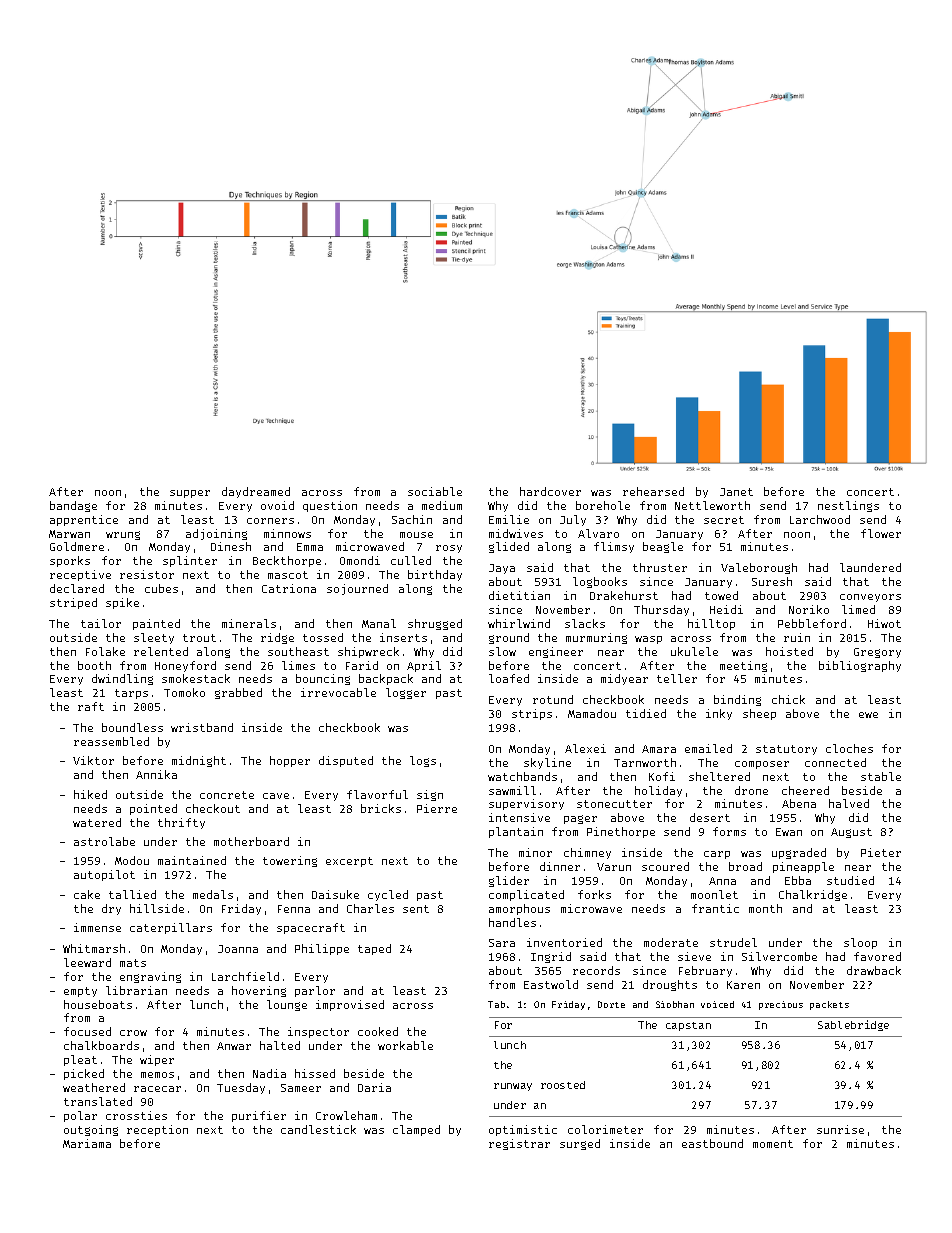 This page has height=1233, width=952. What do you see at coordinates (788, 699) in the page?
I see `chick` at bounding box center [788, 699].
